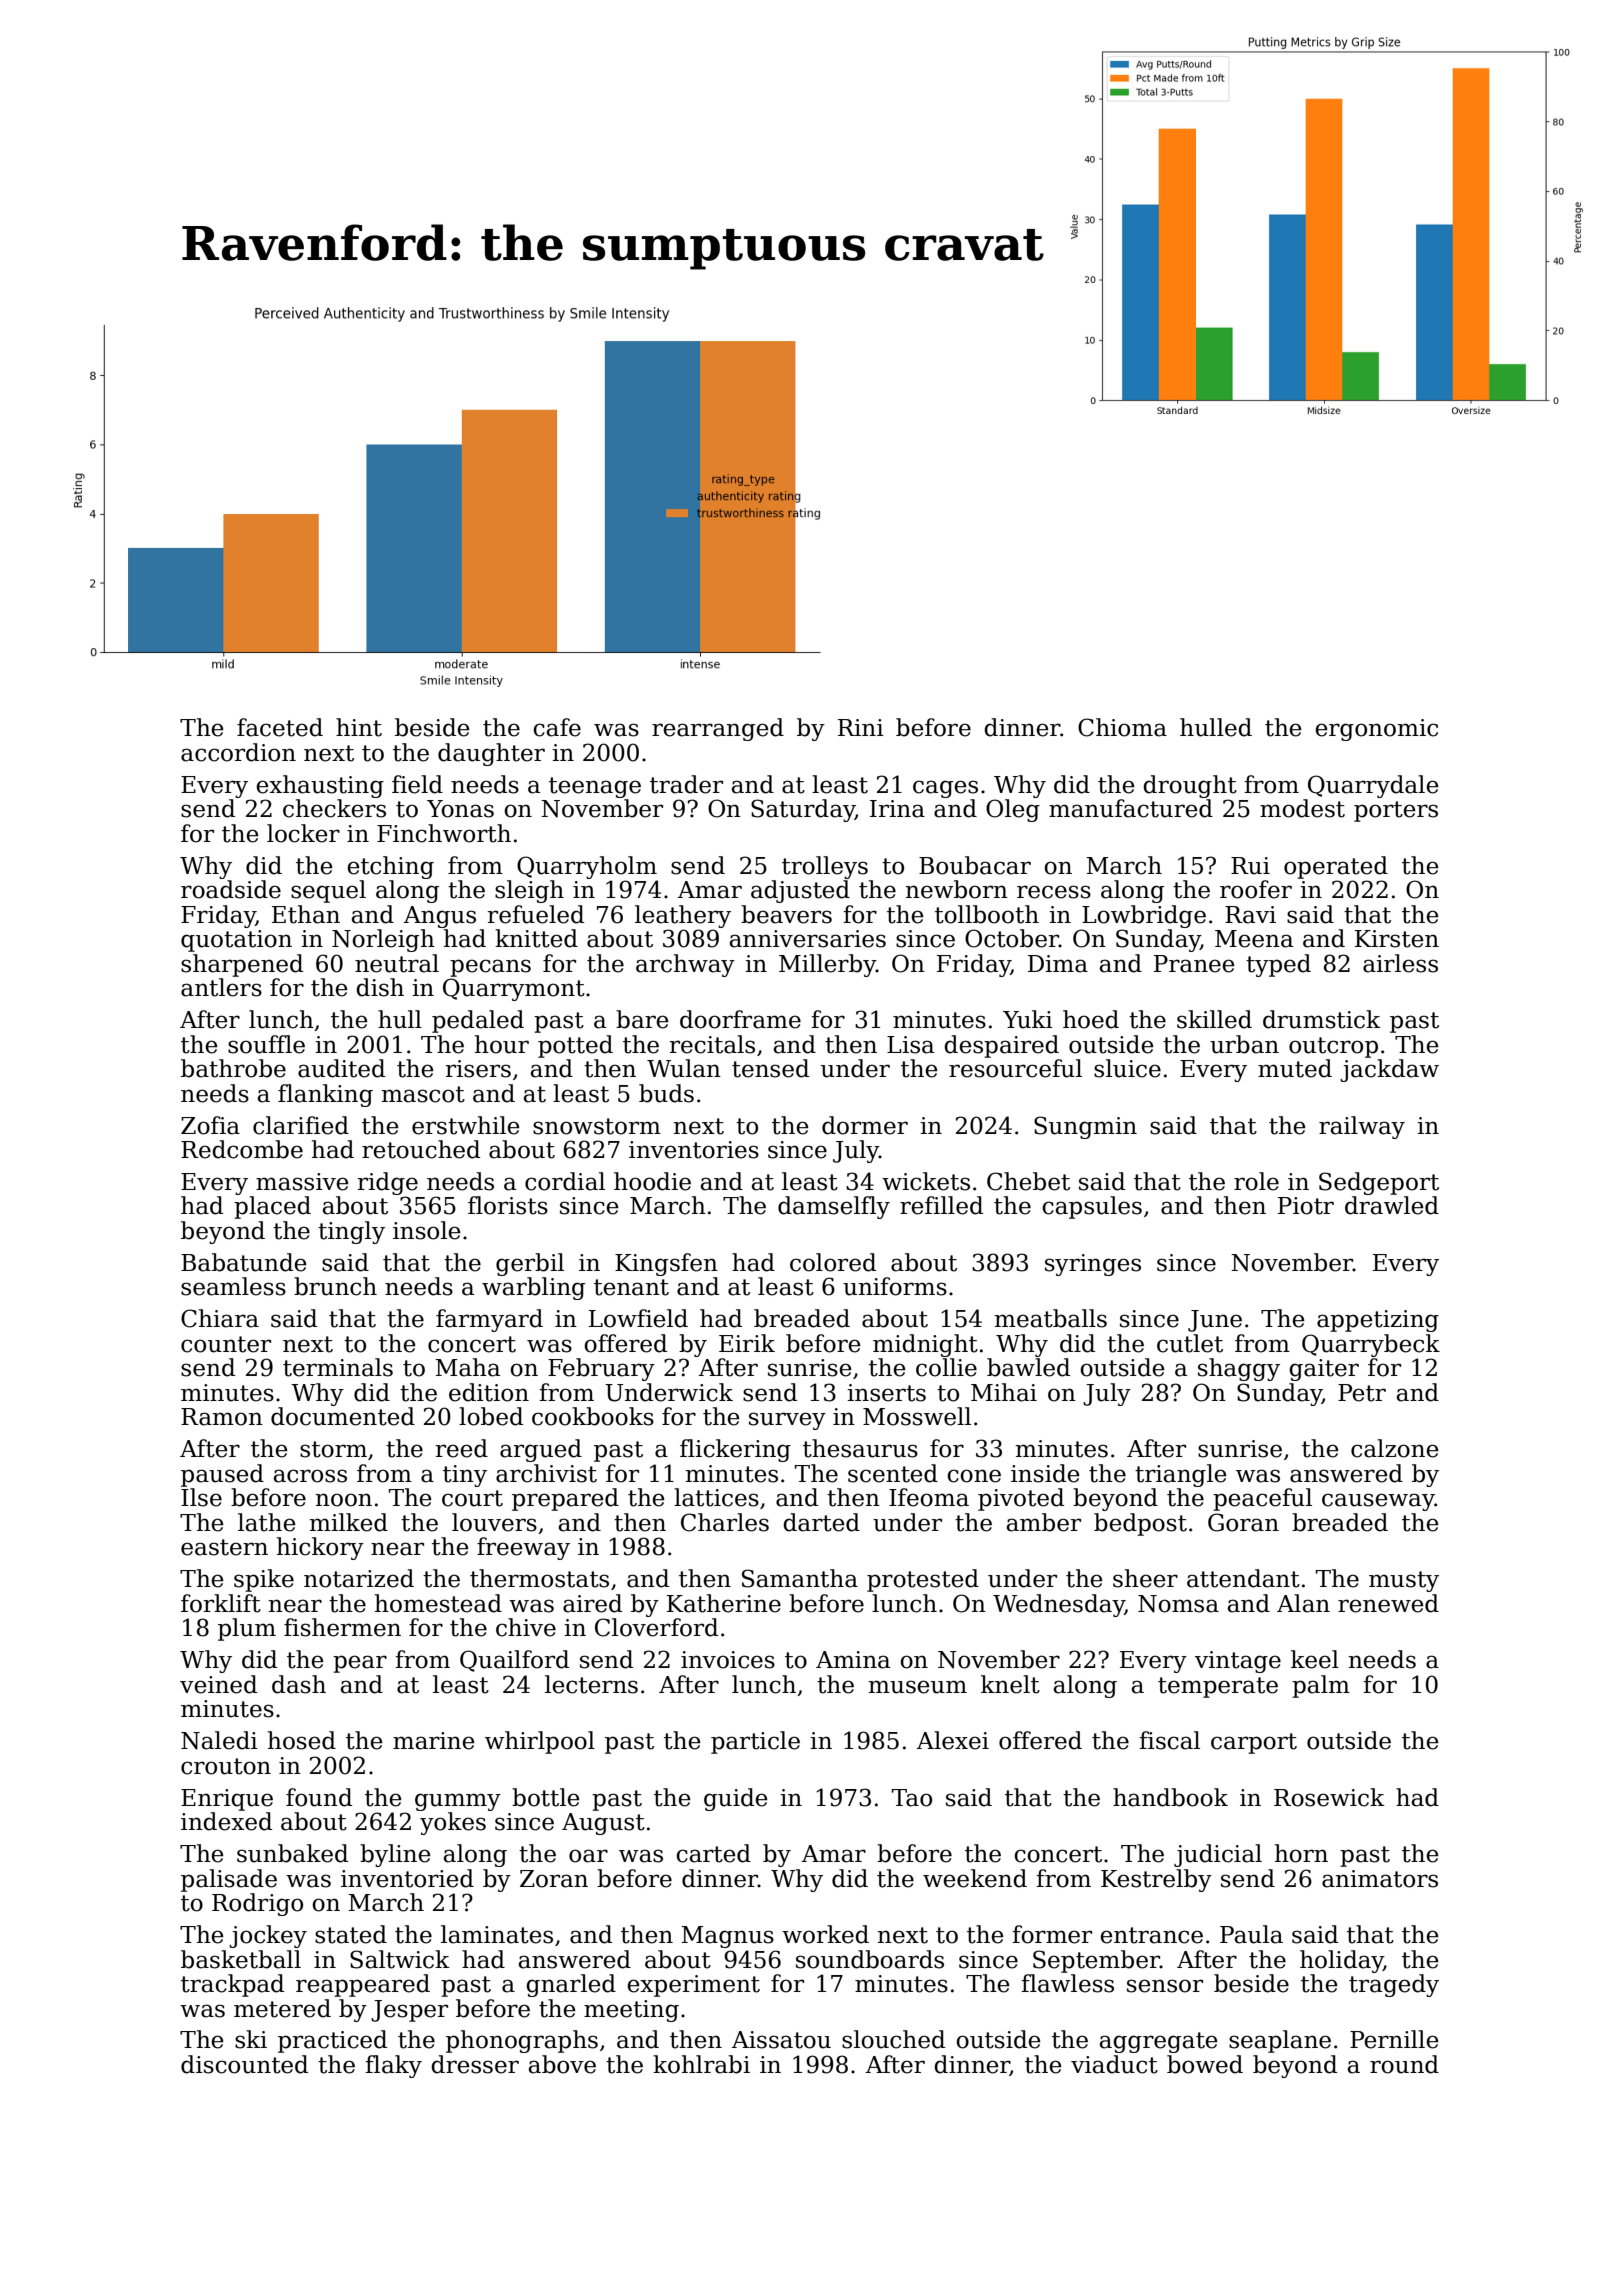 The height and width of the image is (2292, 1620). I want to click on airless, so click(1400, 963).
